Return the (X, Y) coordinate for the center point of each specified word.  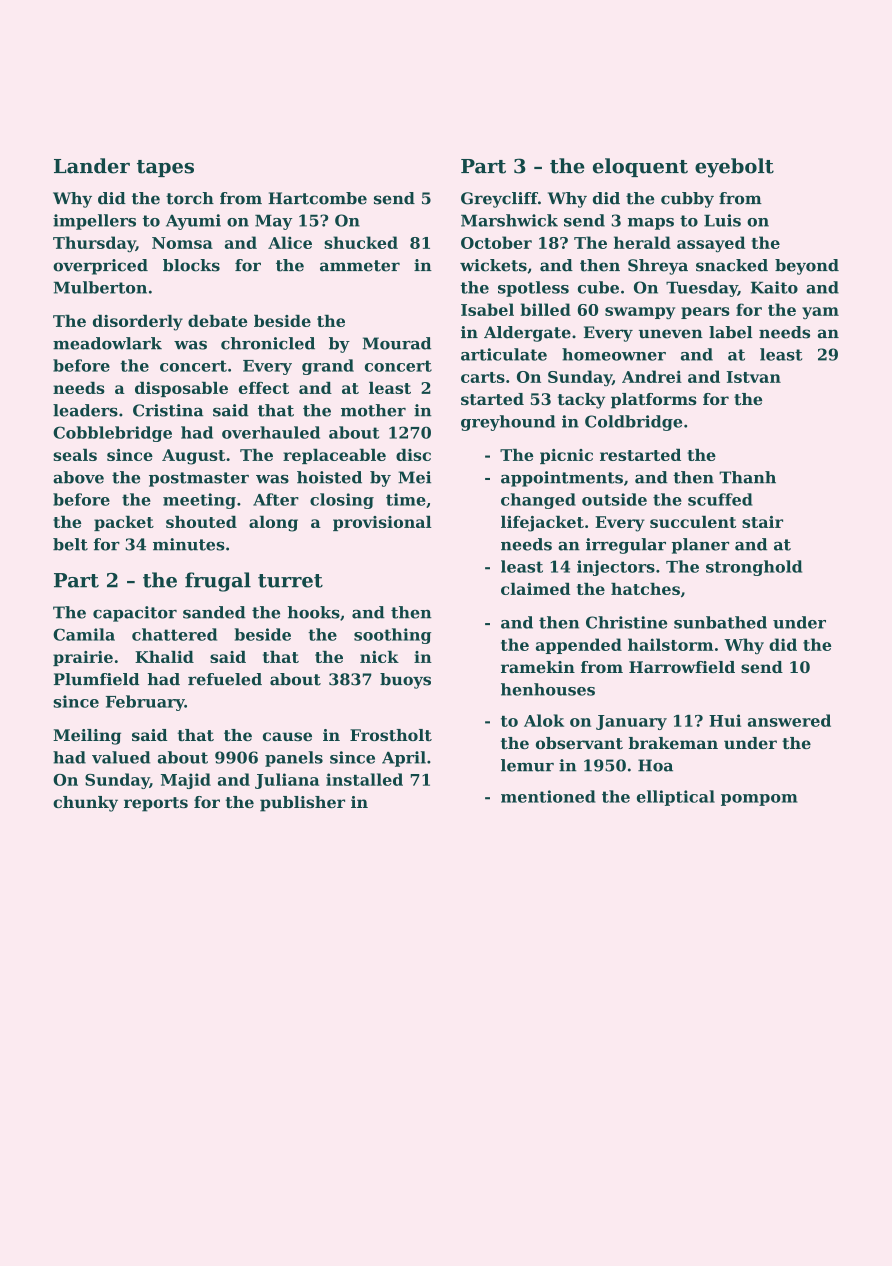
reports (156, 804)
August (193, 457)
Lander (92, 166)
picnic (566, 456)
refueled (225, 679)
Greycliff (499, 200)
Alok (544, 720)
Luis (722, 220)
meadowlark (107, 343)
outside (614, 499)
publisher (302, 804)
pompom (759, 800)
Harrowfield (682, 667)
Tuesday (702, 289)
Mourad (397, 343)
